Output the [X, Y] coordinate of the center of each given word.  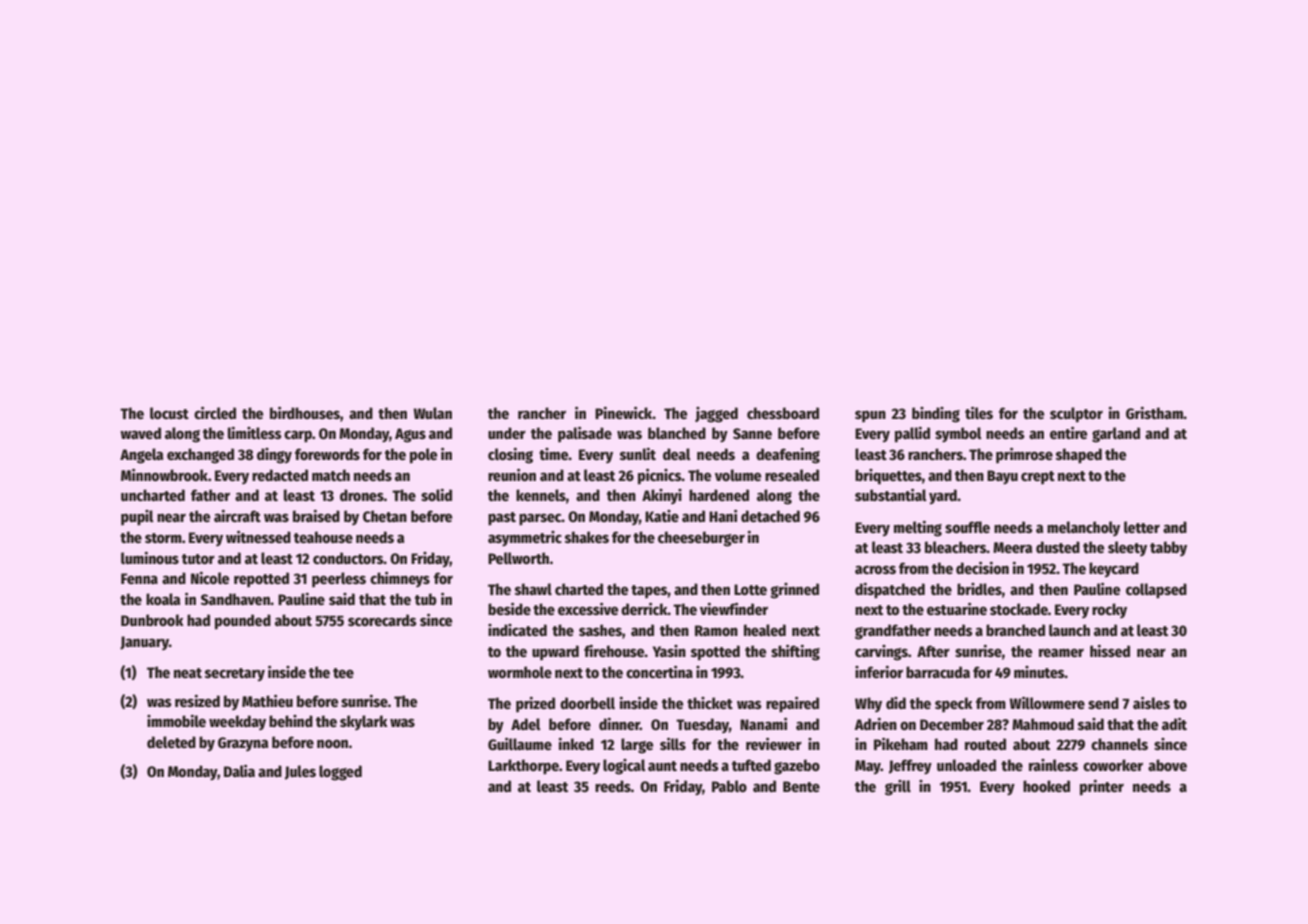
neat [188, 673]
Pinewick [624, 412]
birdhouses [305, 412]
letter [1142, 527]
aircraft [237, 516]
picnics [660, 476]
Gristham [1154, 413]
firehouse [614, 651]
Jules [300, 772]
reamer [1061, 652]
